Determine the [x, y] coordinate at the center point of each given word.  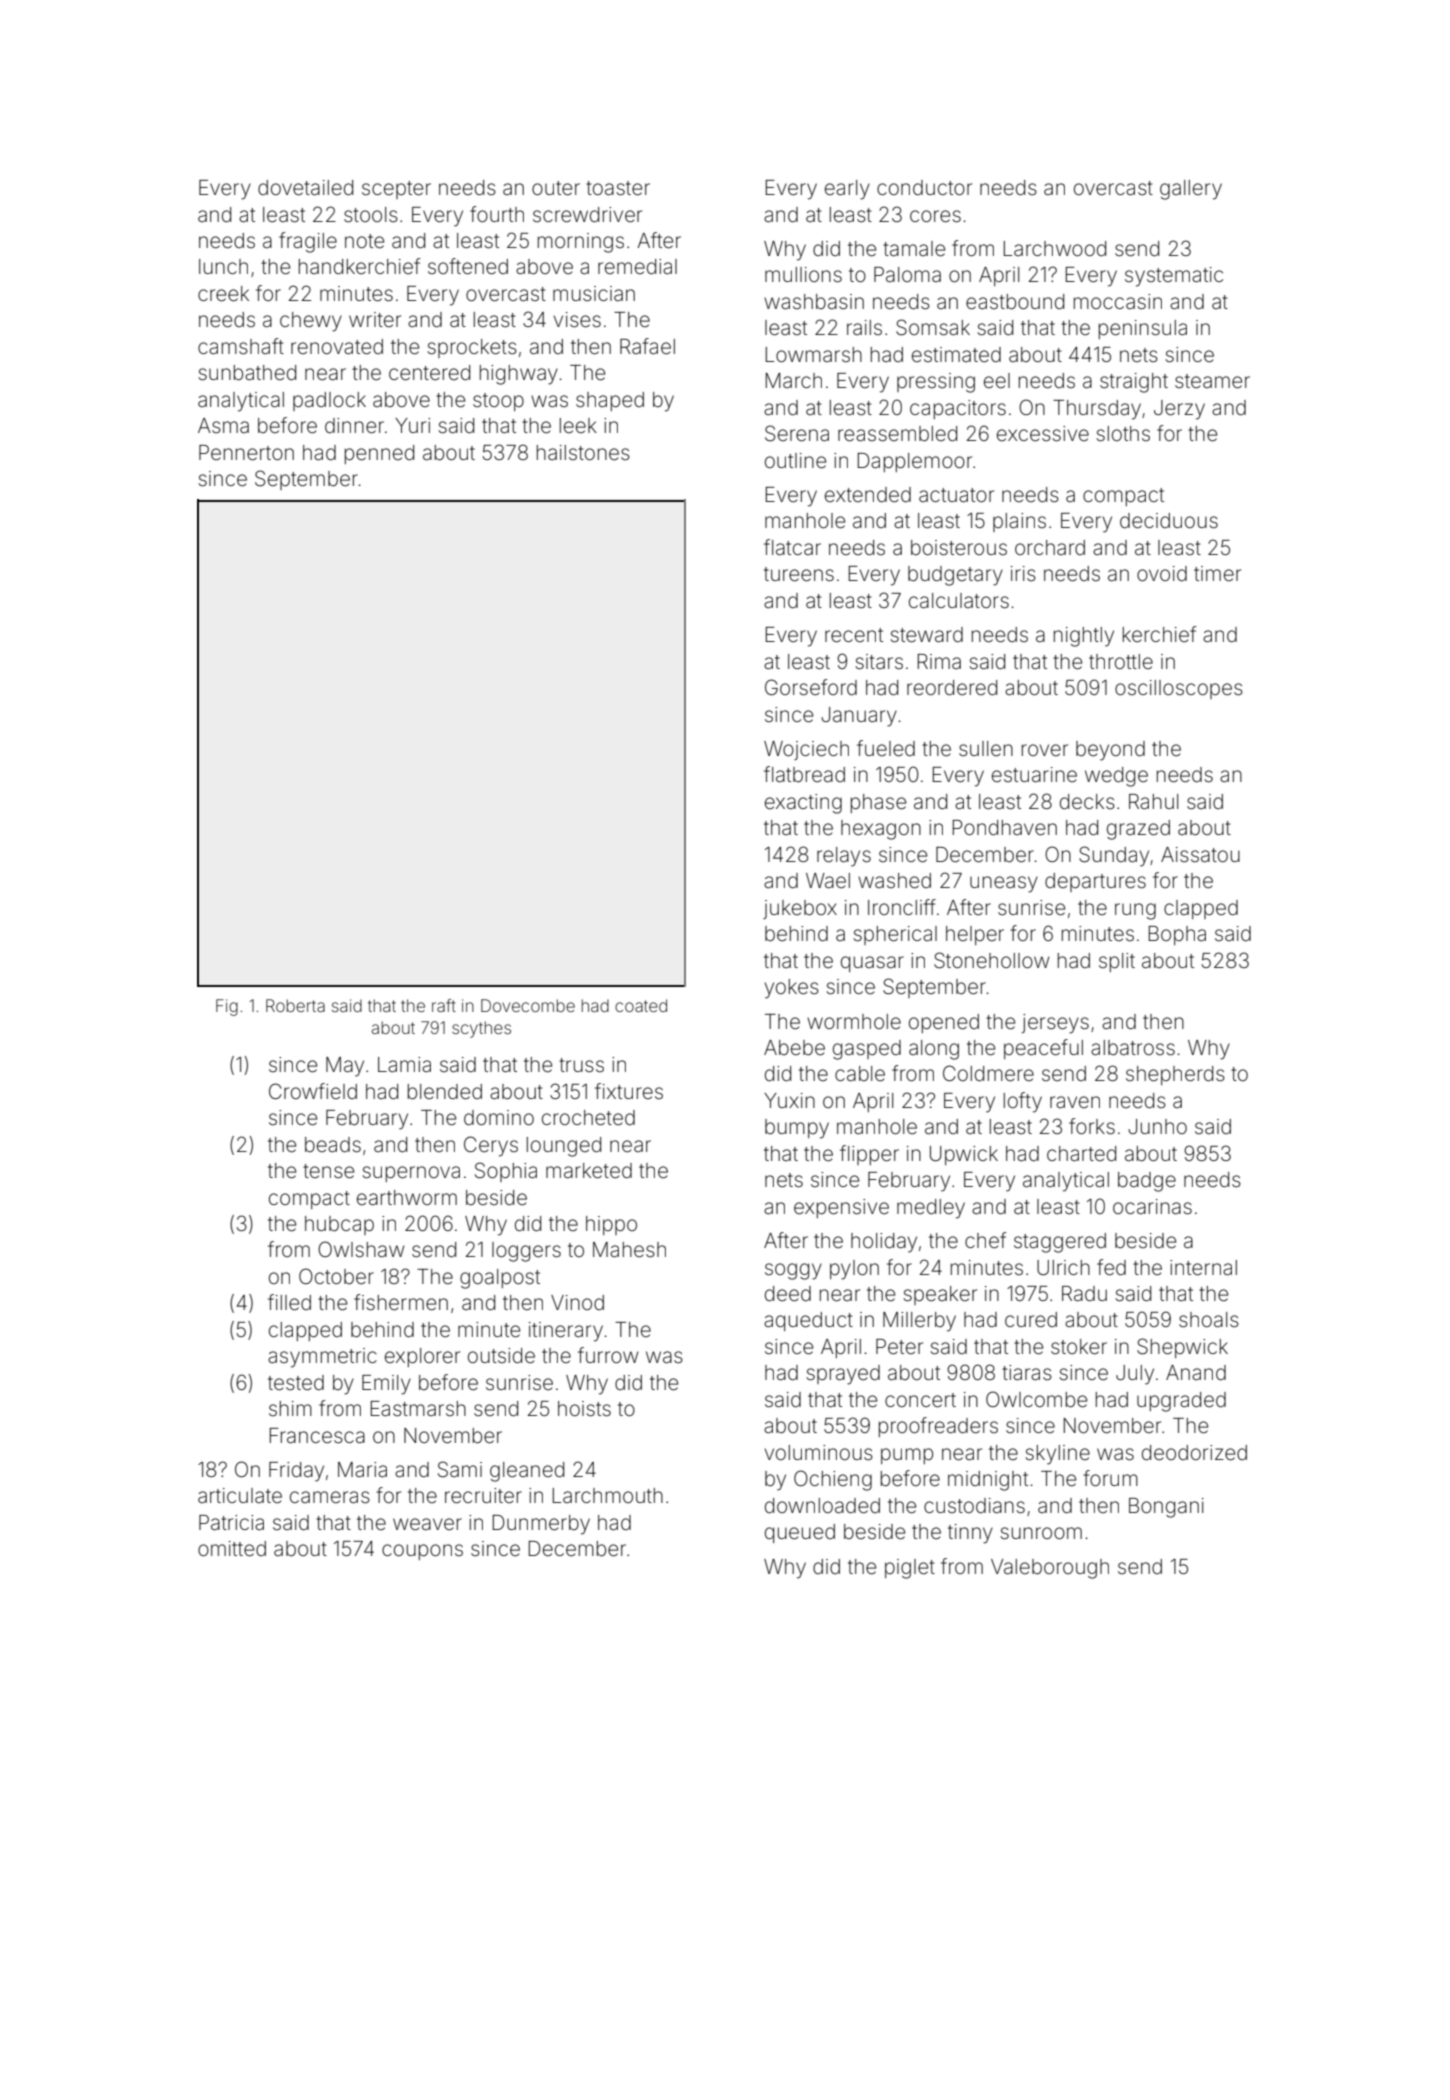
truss [581, 1065]
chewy [311, 322]
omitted [232, 1549]
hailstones [583, 452]
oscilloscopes [1179, 689]
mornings [581, 243]
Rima [939, 661]
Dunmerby [541, 1525]
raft [444, 1005]
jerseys [1055, 1024]
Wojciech [806, 750]
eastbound [1015, 302]
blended [445, 1092]
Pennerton [246, 453]
